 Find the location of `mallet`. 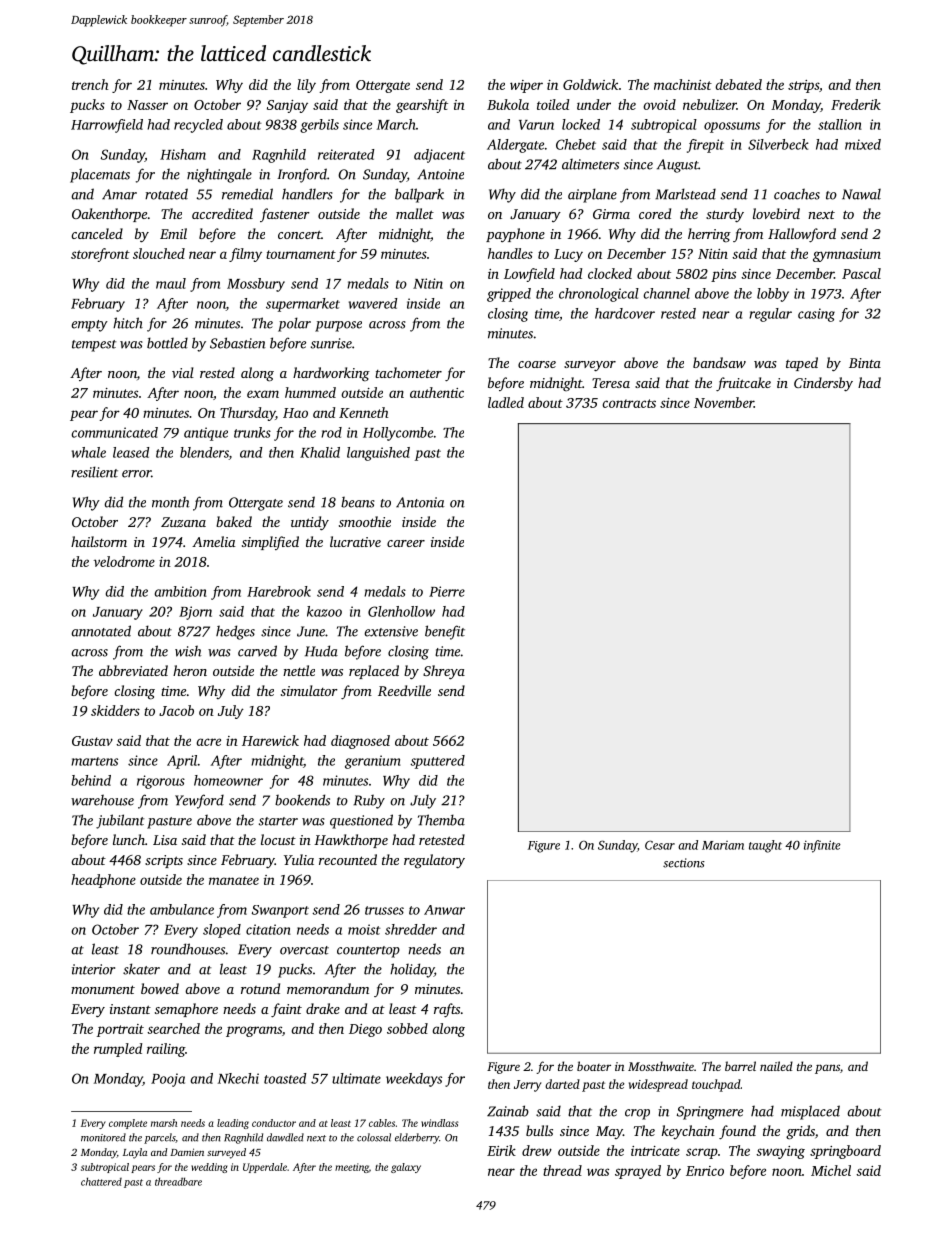

mallet is located at coordinates (415, 213).
